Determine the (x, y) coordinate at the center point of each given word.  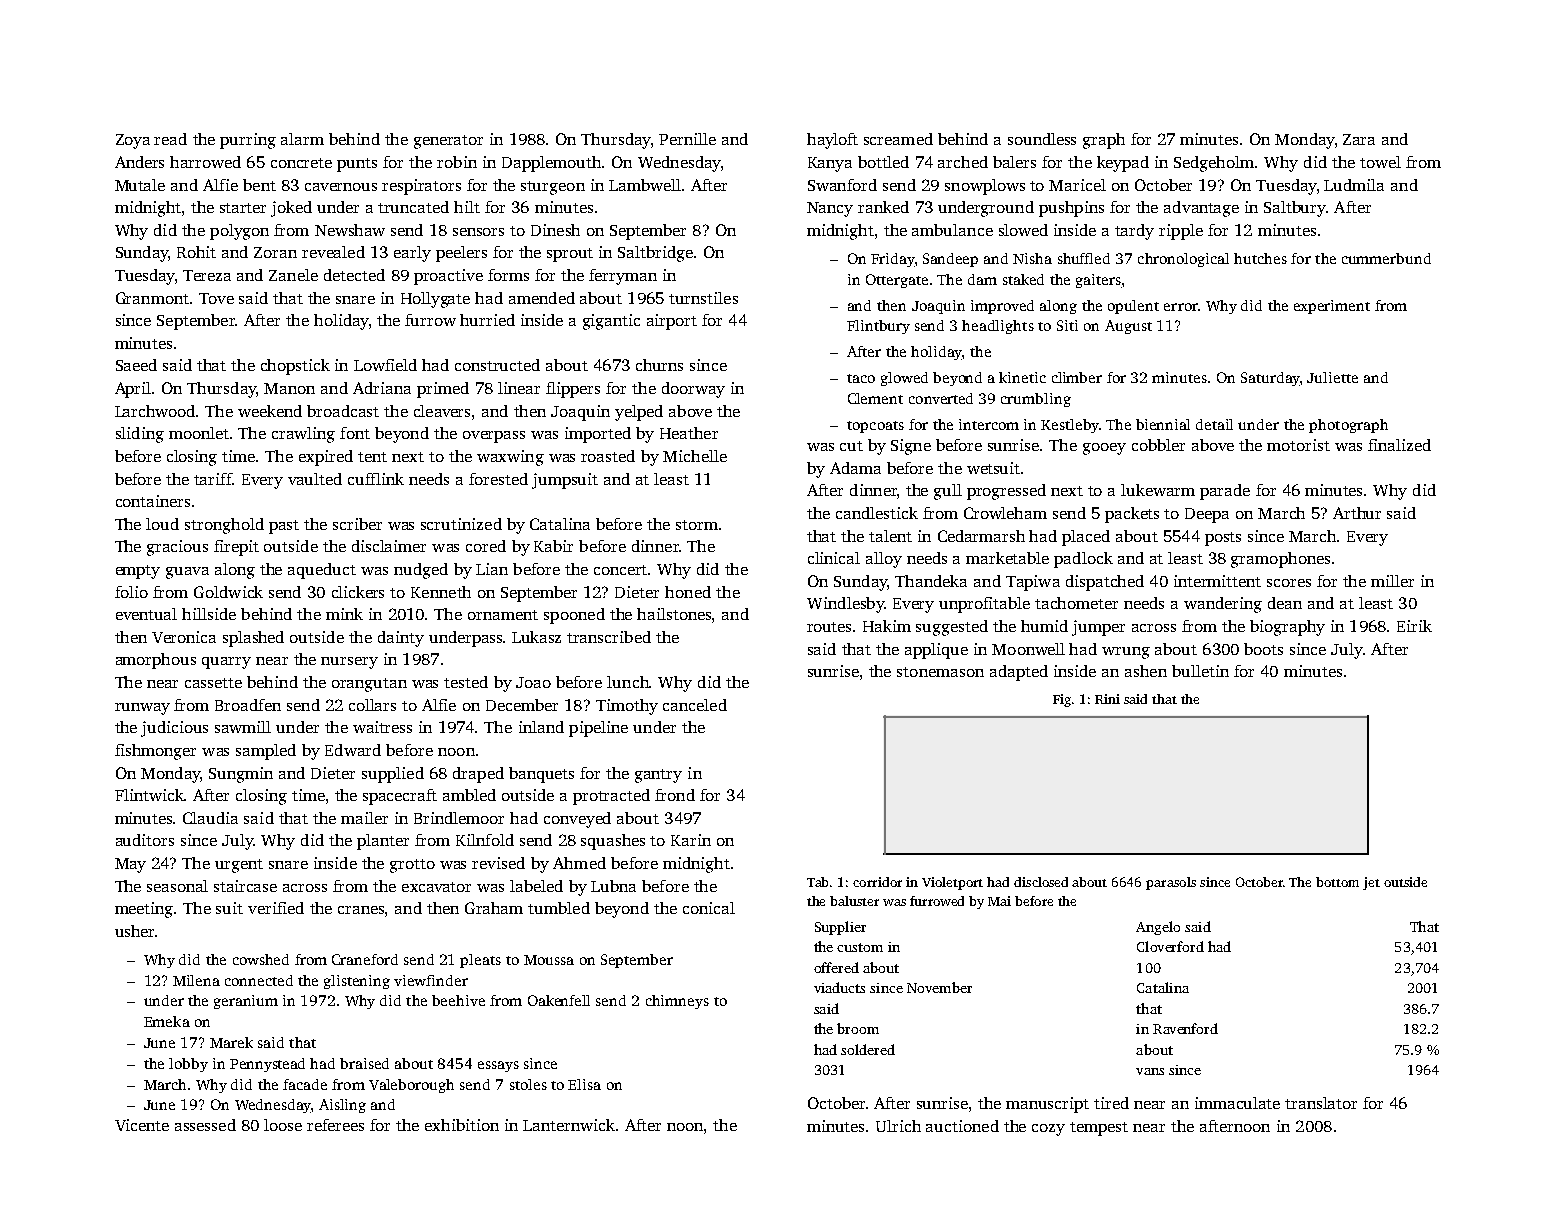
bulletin (1200, 671)
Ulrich (898, 1126)
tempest (1099, 1129)
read (170, 139)
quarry (226, 663)
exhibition (462, 1125)
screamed (898, 139)
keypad (1123, 164)
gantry (658, 776)
